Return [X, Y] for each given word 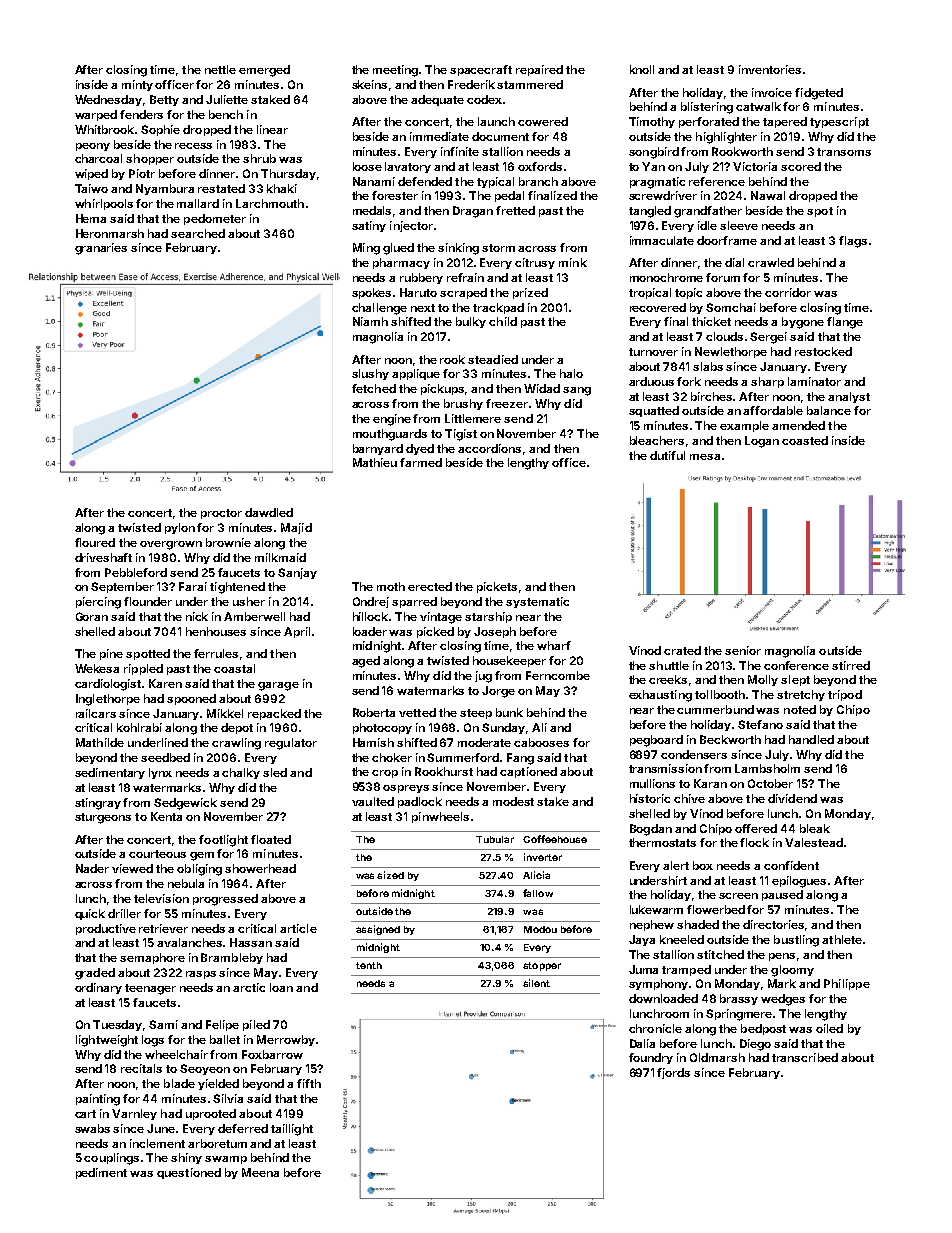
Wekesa [97, 668]
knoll [642, 69]
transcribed [805, 1057]
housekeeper [509, 661]
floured [95, 542]
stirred [851, 665]
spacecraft [481, 70]
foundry [651, 1058]
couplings [111, 1159]
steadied [493, 359]
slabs [708, 366]
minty [137, 85]
